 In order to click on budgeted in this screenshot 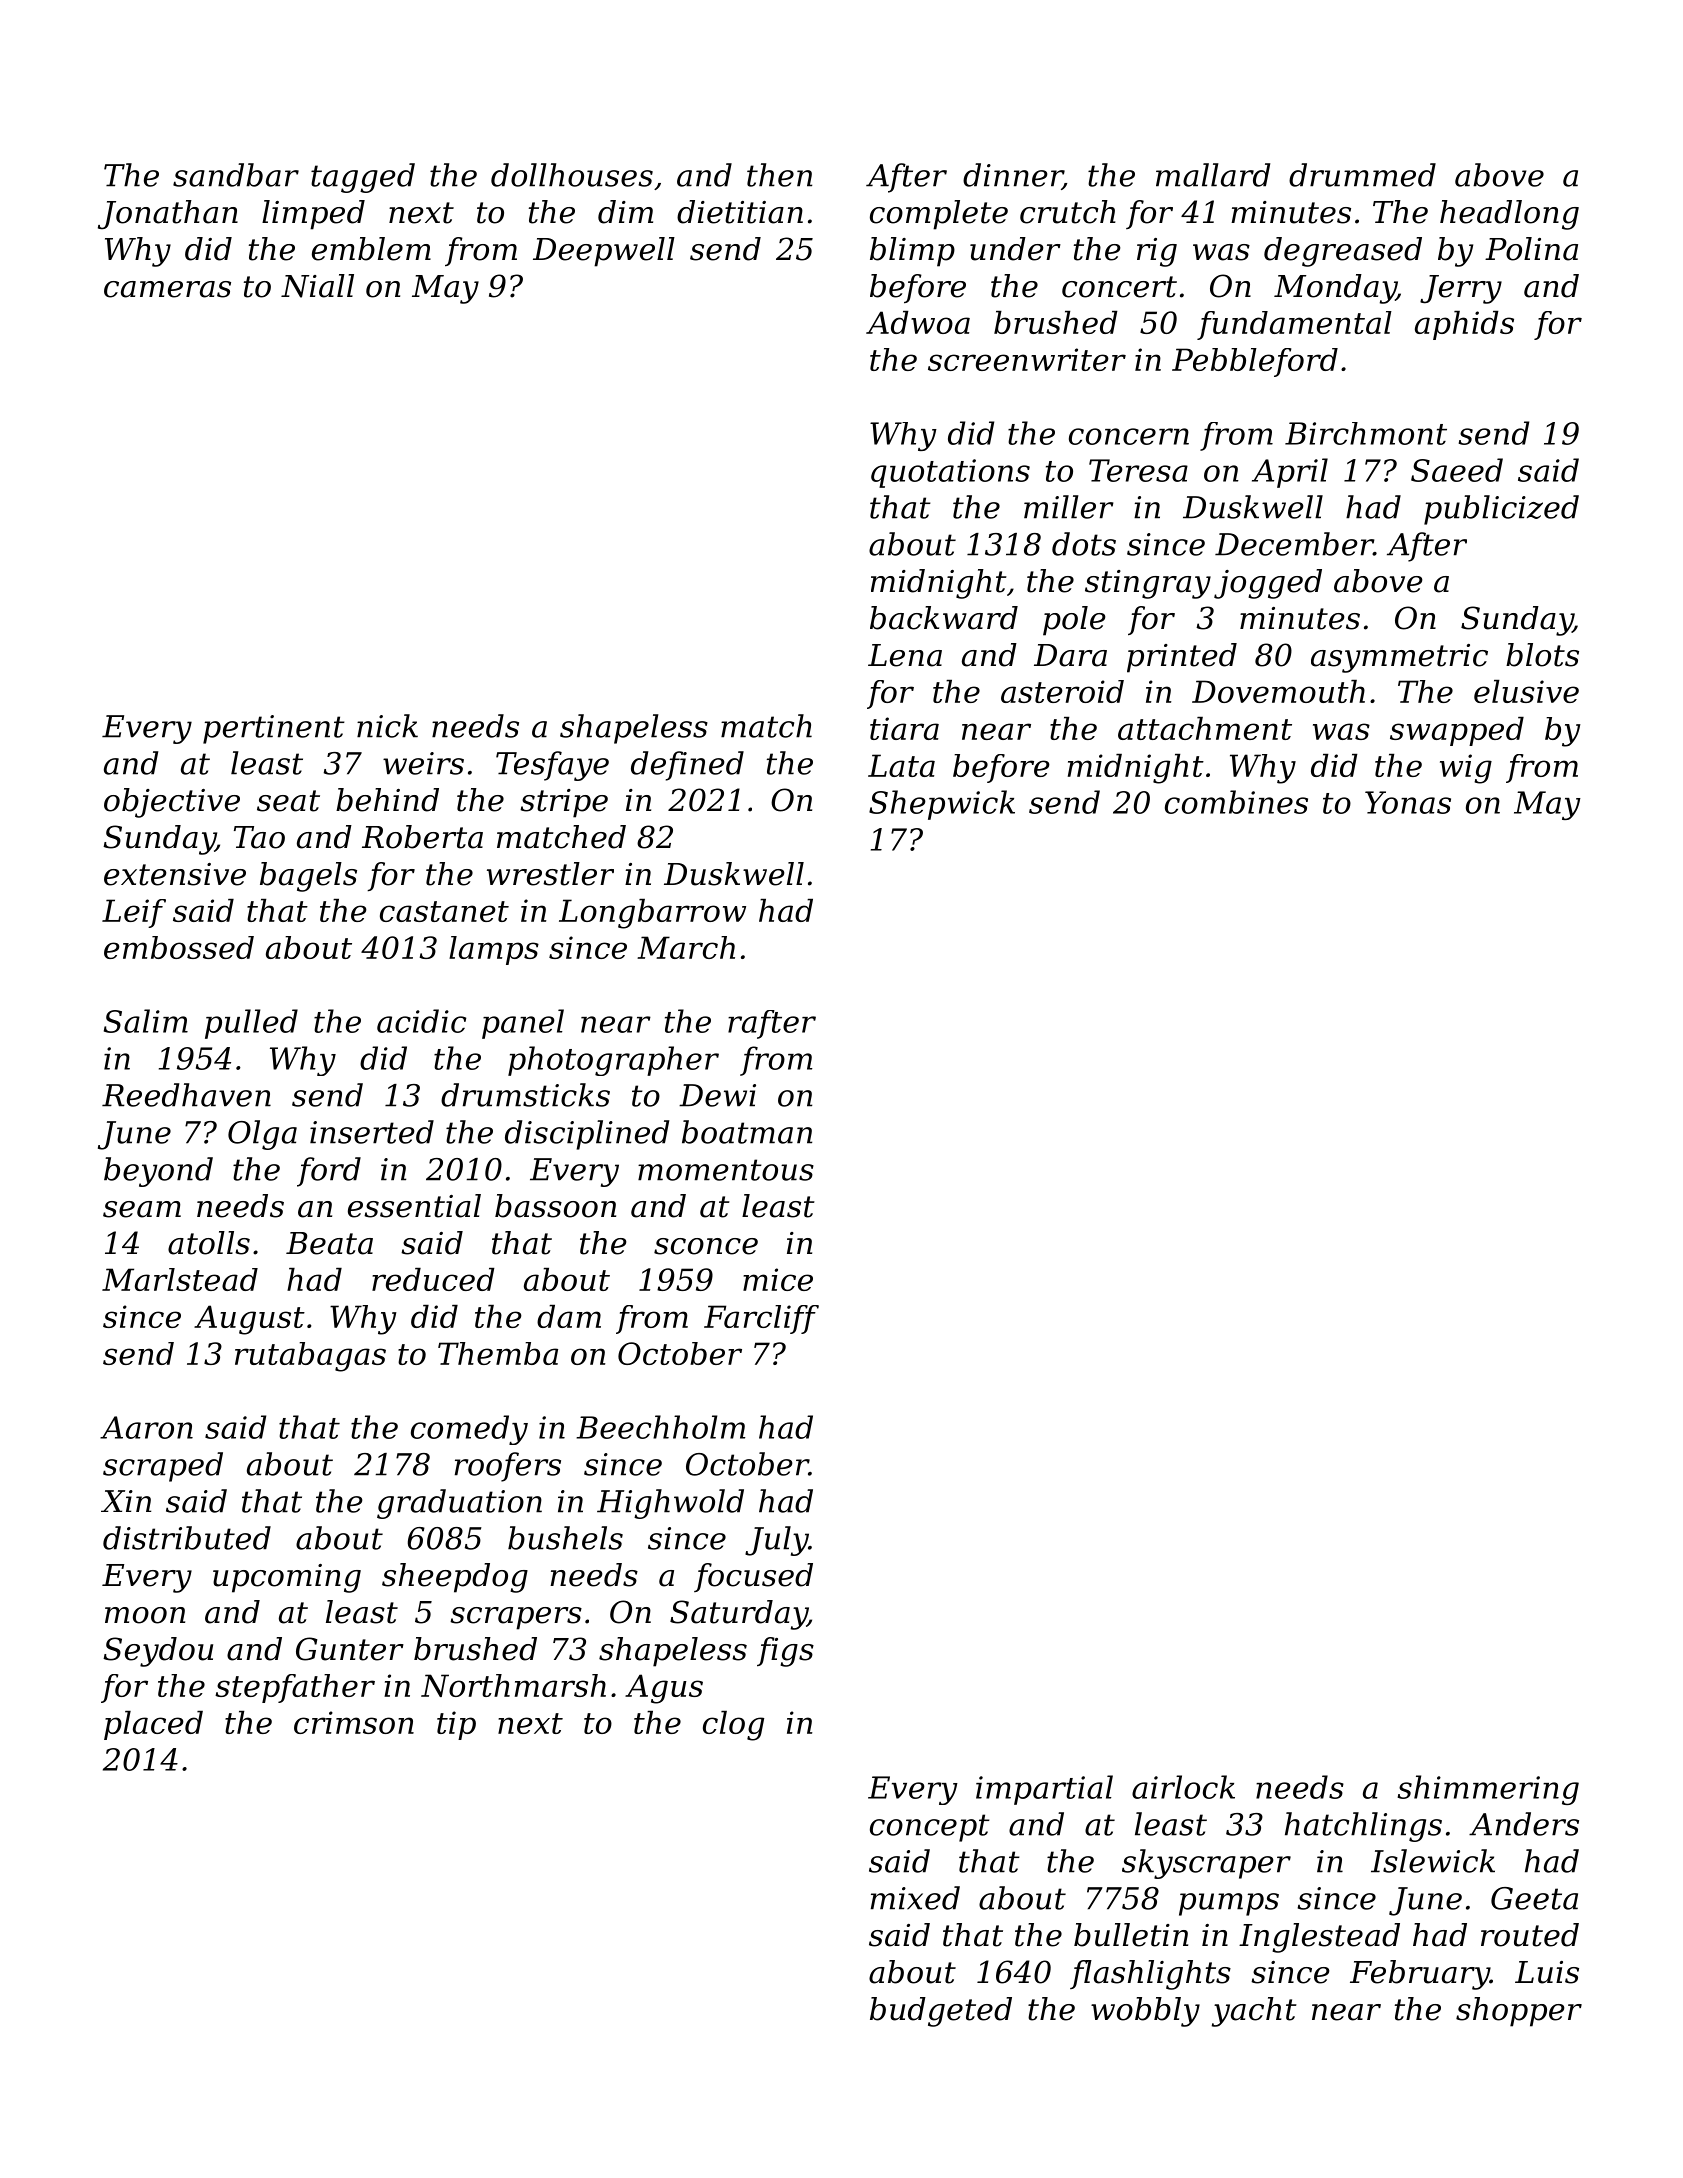, I will do `click(941, 2012)`.
